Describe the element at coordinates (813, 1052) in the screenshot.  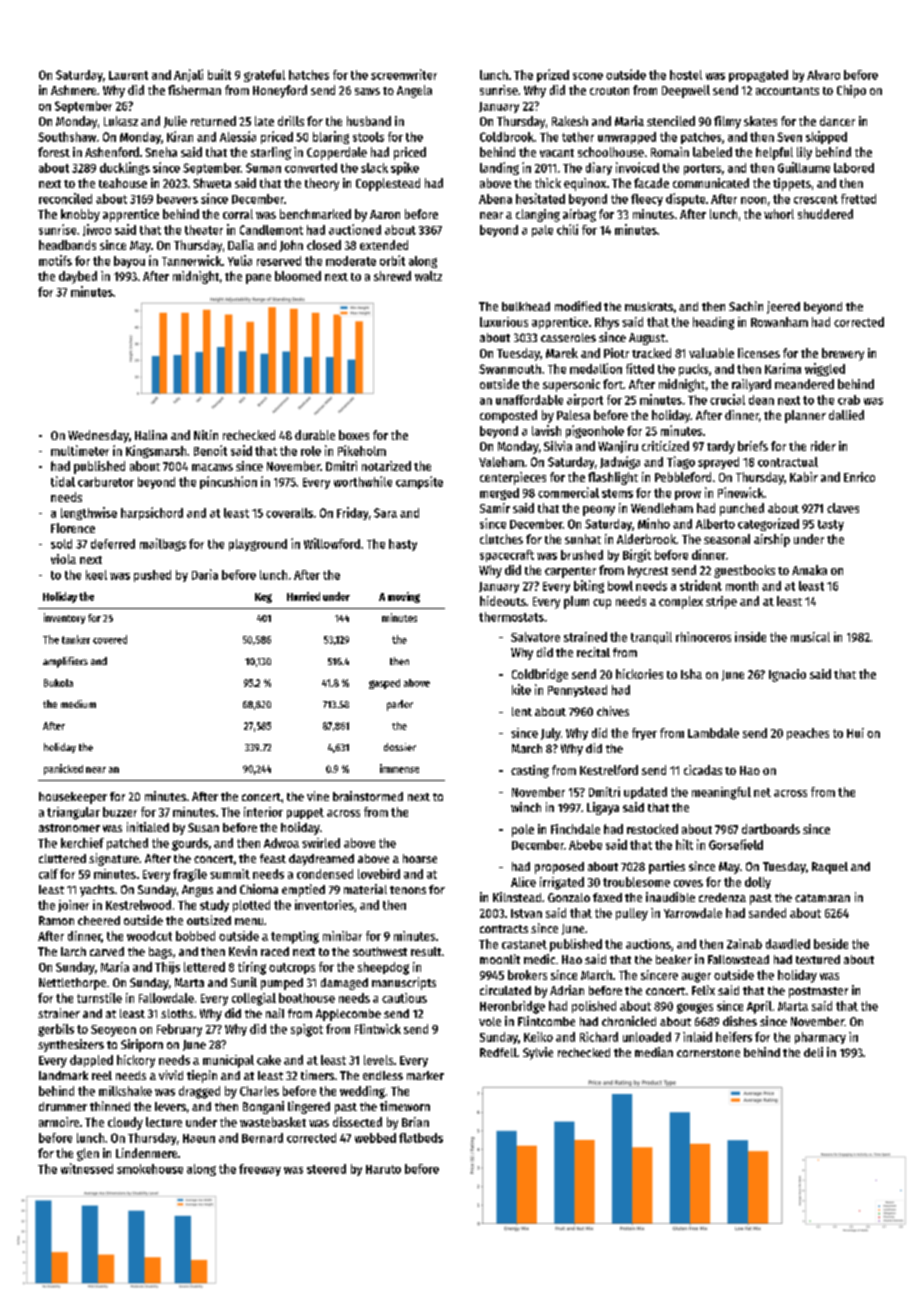
I see `deli` at that location.
